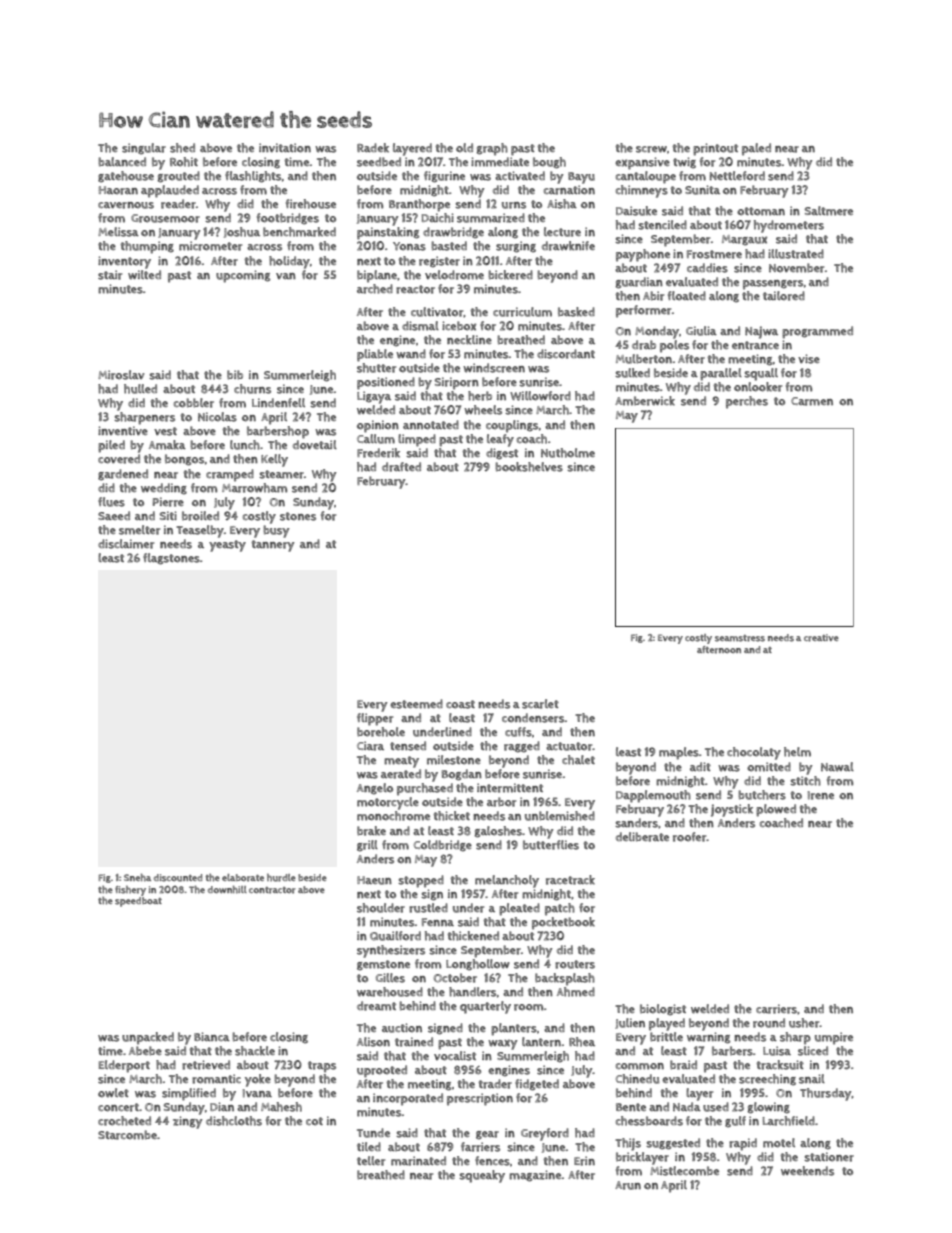  Describe the element at coordinates (123, 430) in the screenshot. I see `inventive` at that location.
